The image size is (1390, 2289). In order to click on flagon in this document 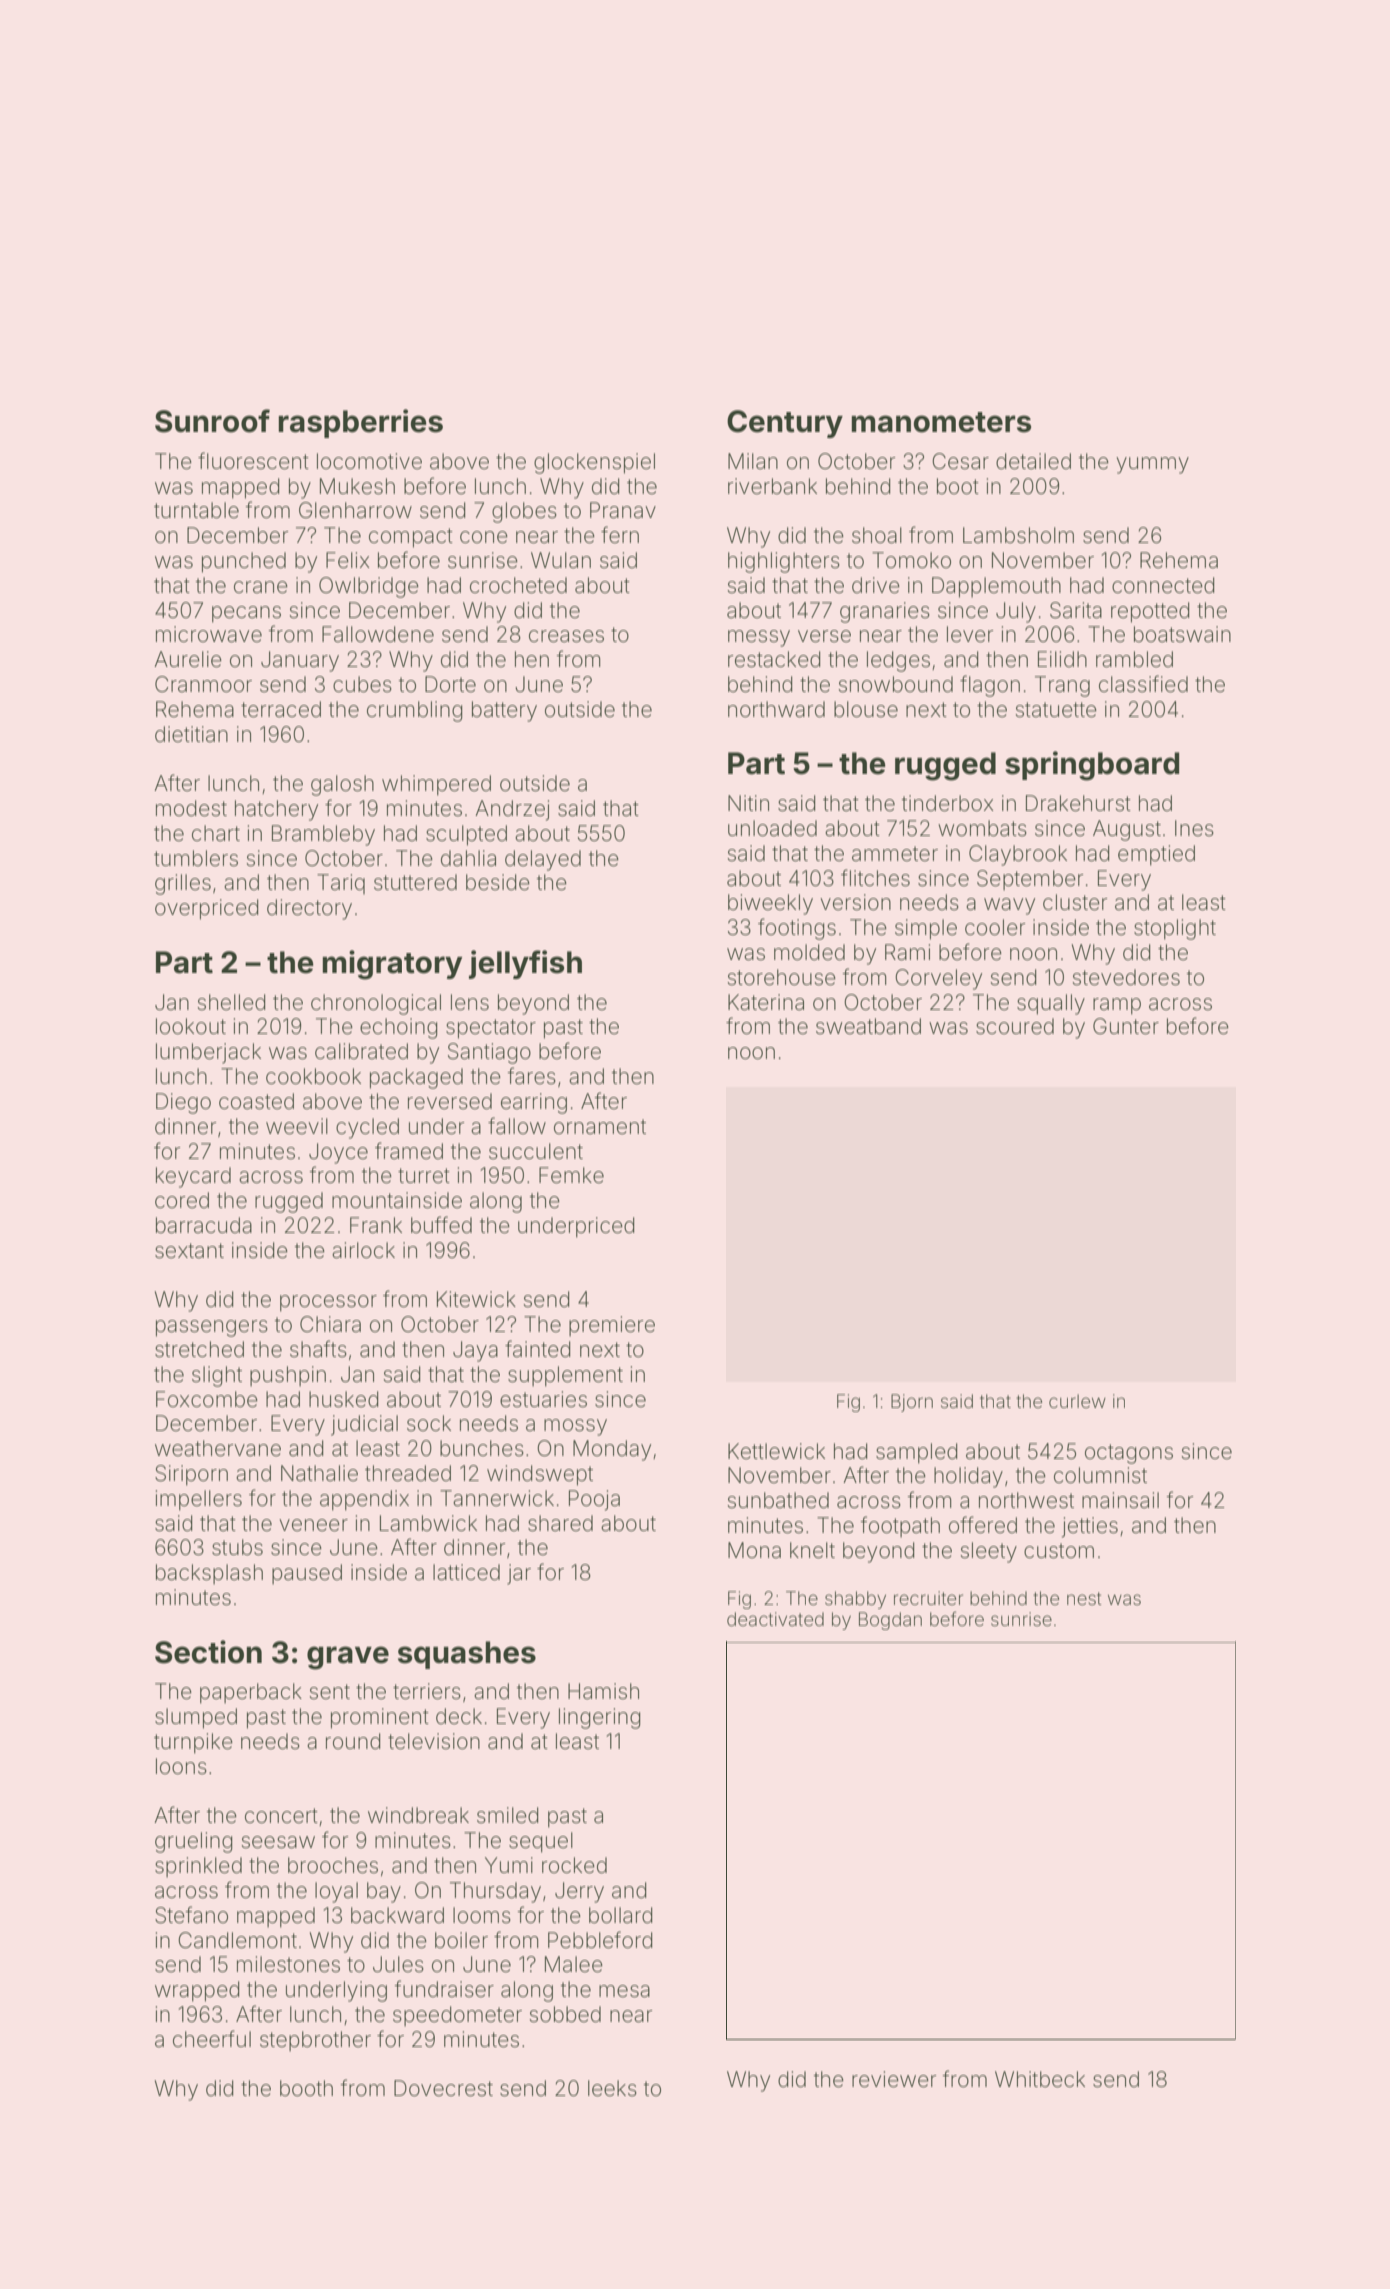, I will do `click(990, 686)`.
